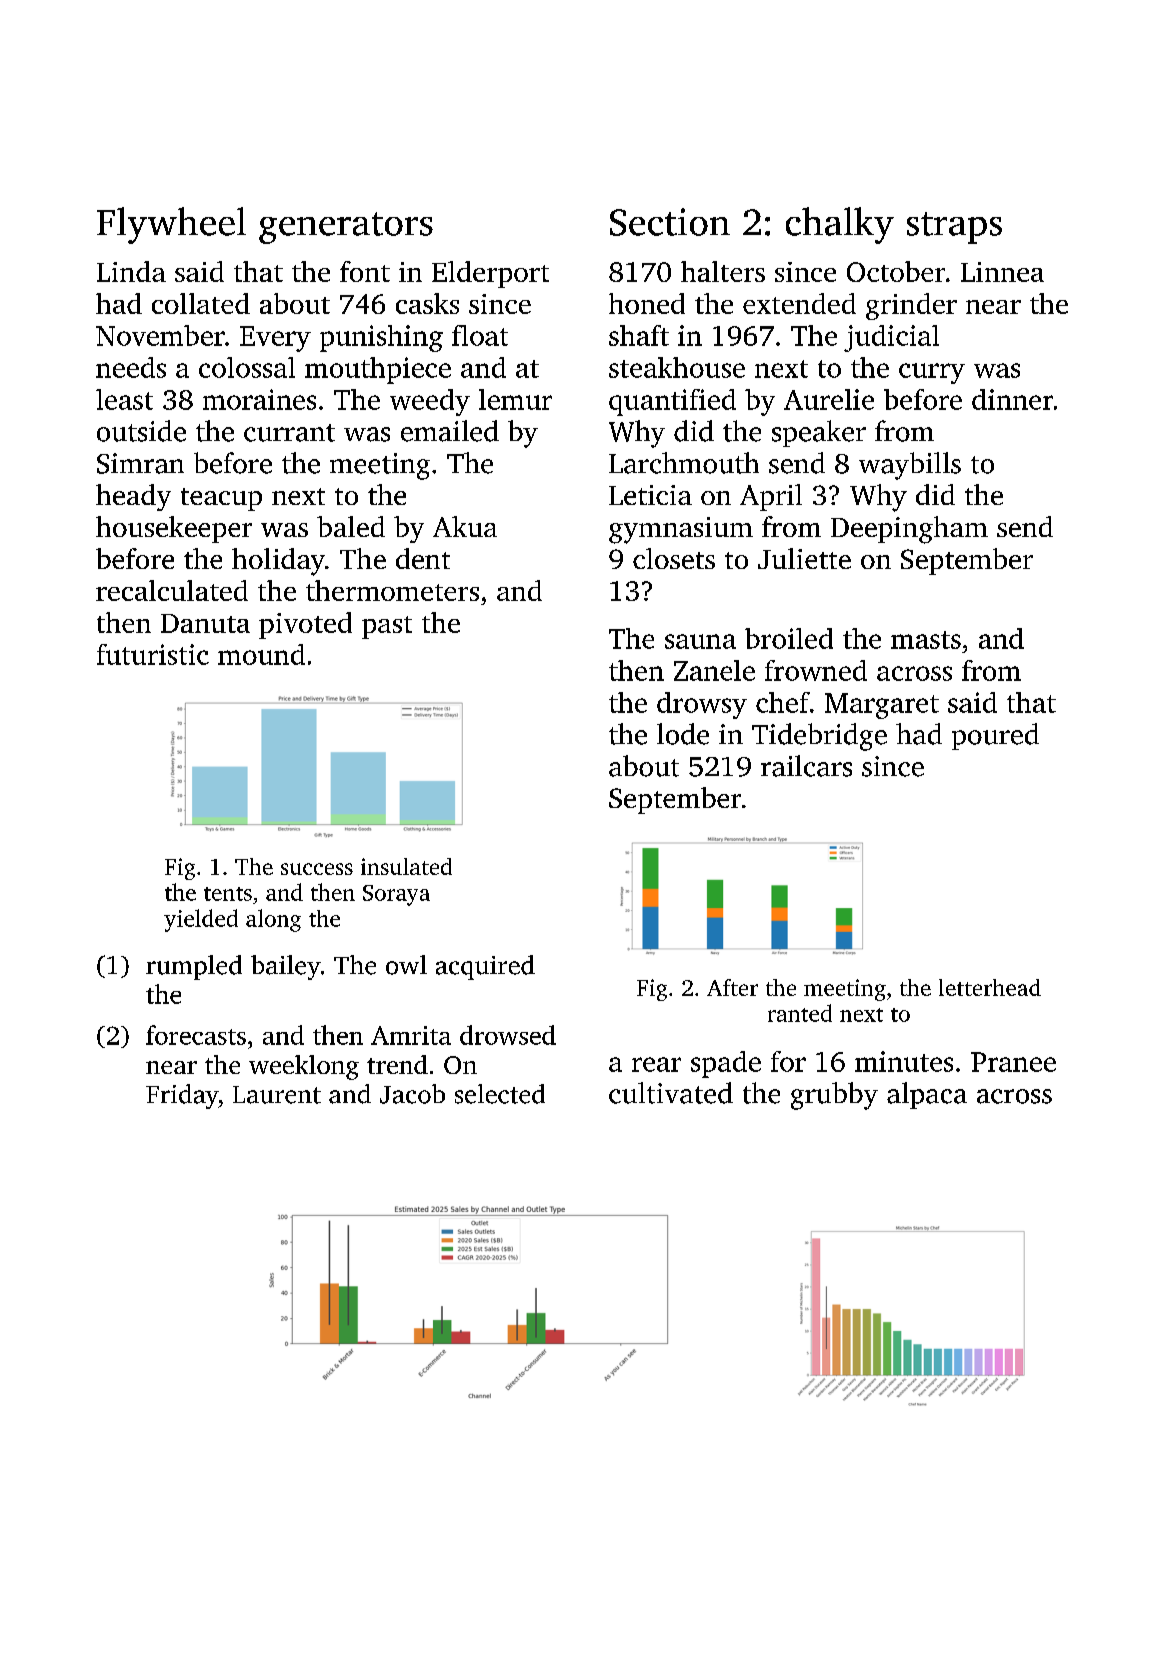  I want to click on generators, so click(346, 228).
